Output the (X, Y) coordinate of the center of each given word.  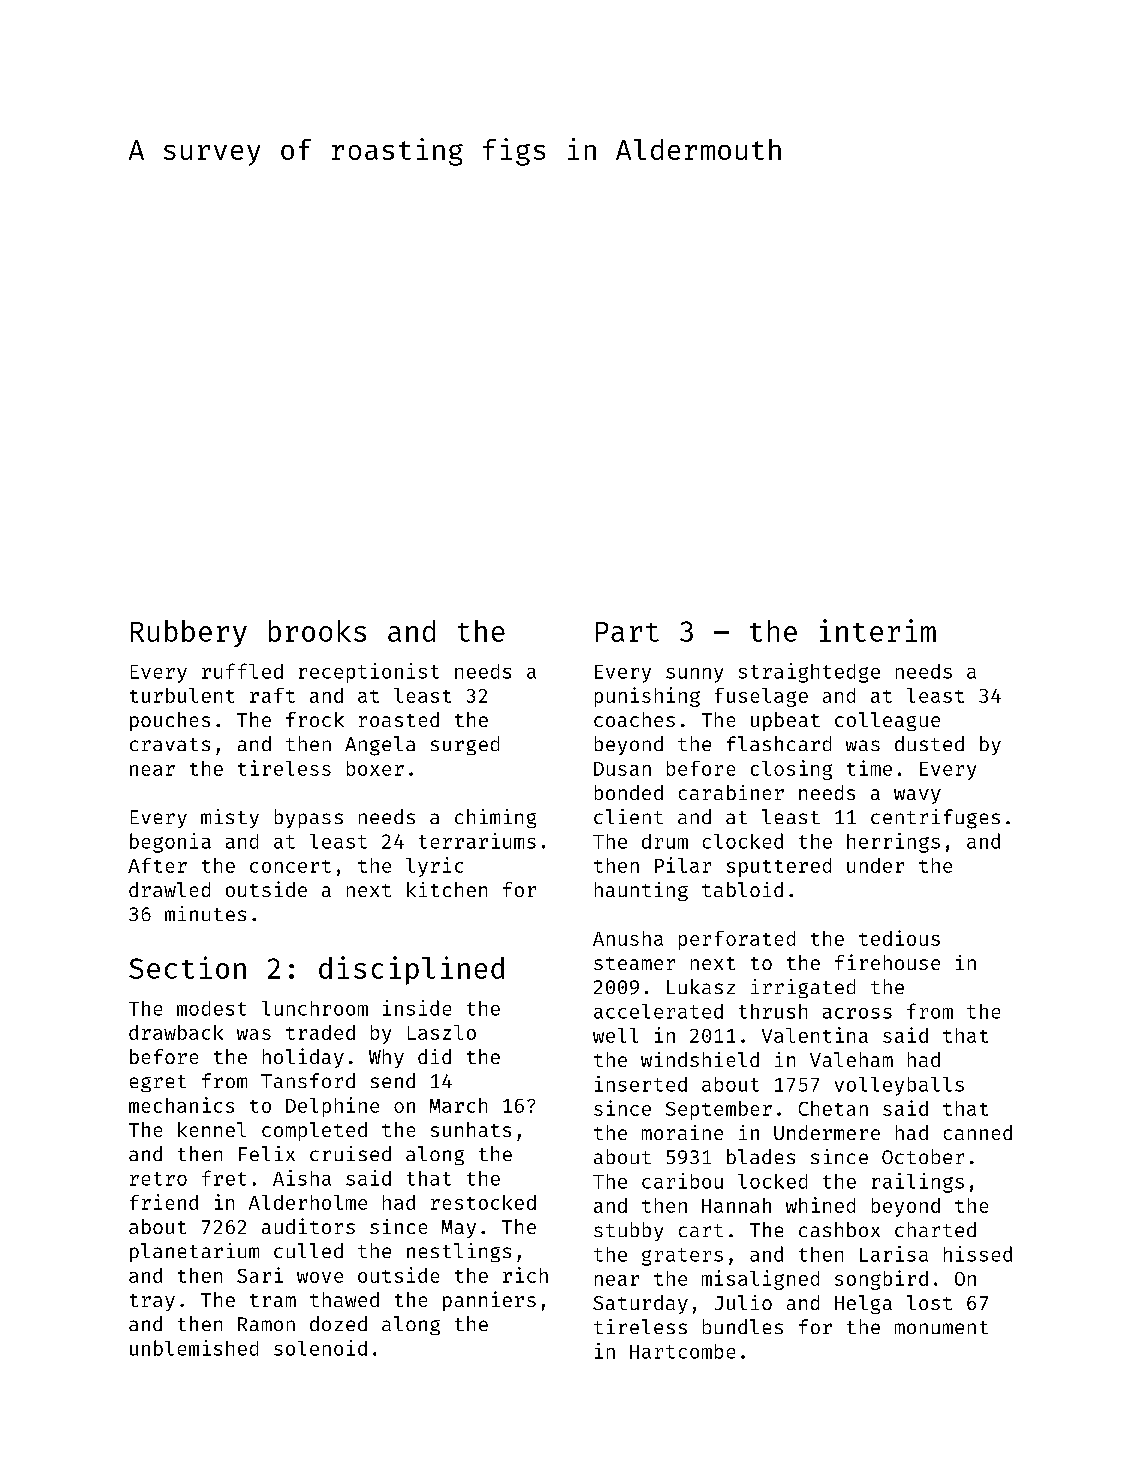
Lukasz (701, 986)
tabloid (742, 889)
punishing (647, 697)
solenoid (320, 1348)
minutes (205, 913)
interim (878, 630)
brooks (317, 631)
